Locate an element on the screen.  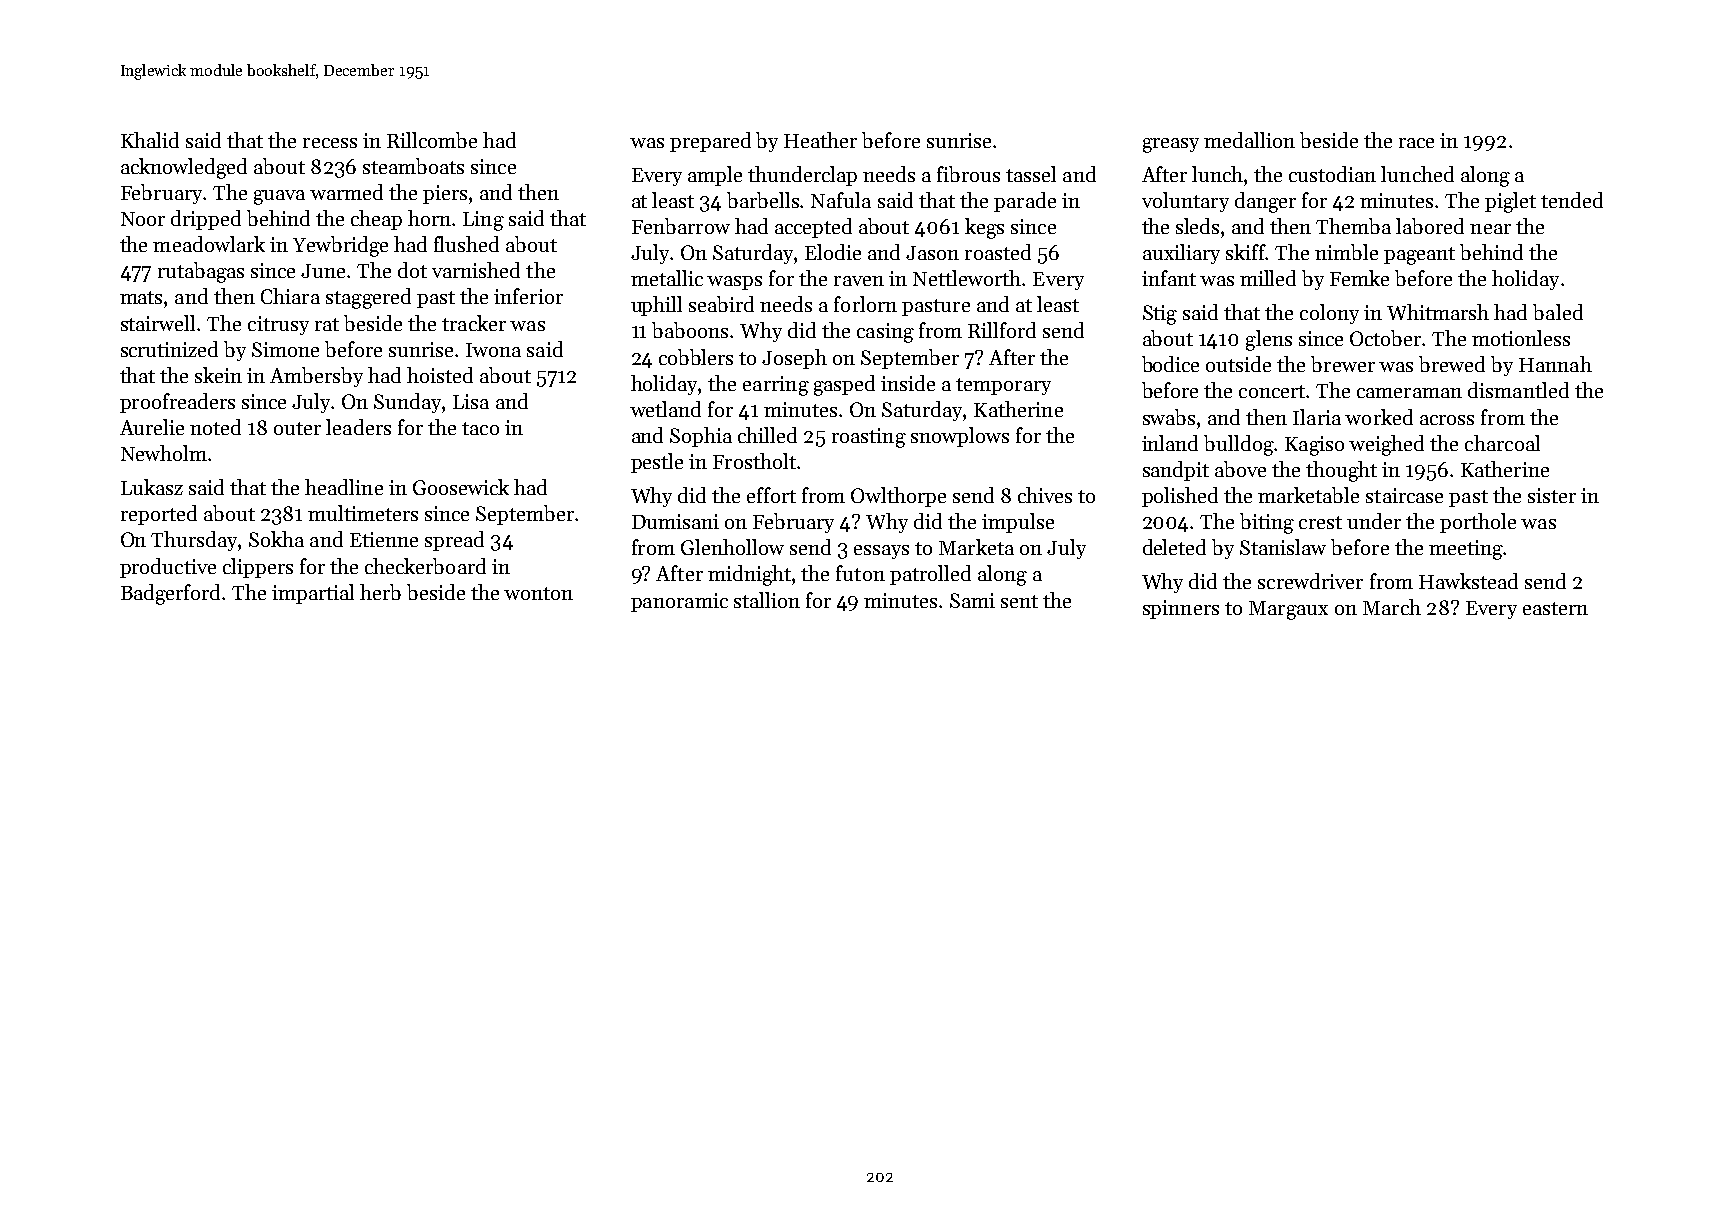
concert is located at coordinates (1272, 391).
